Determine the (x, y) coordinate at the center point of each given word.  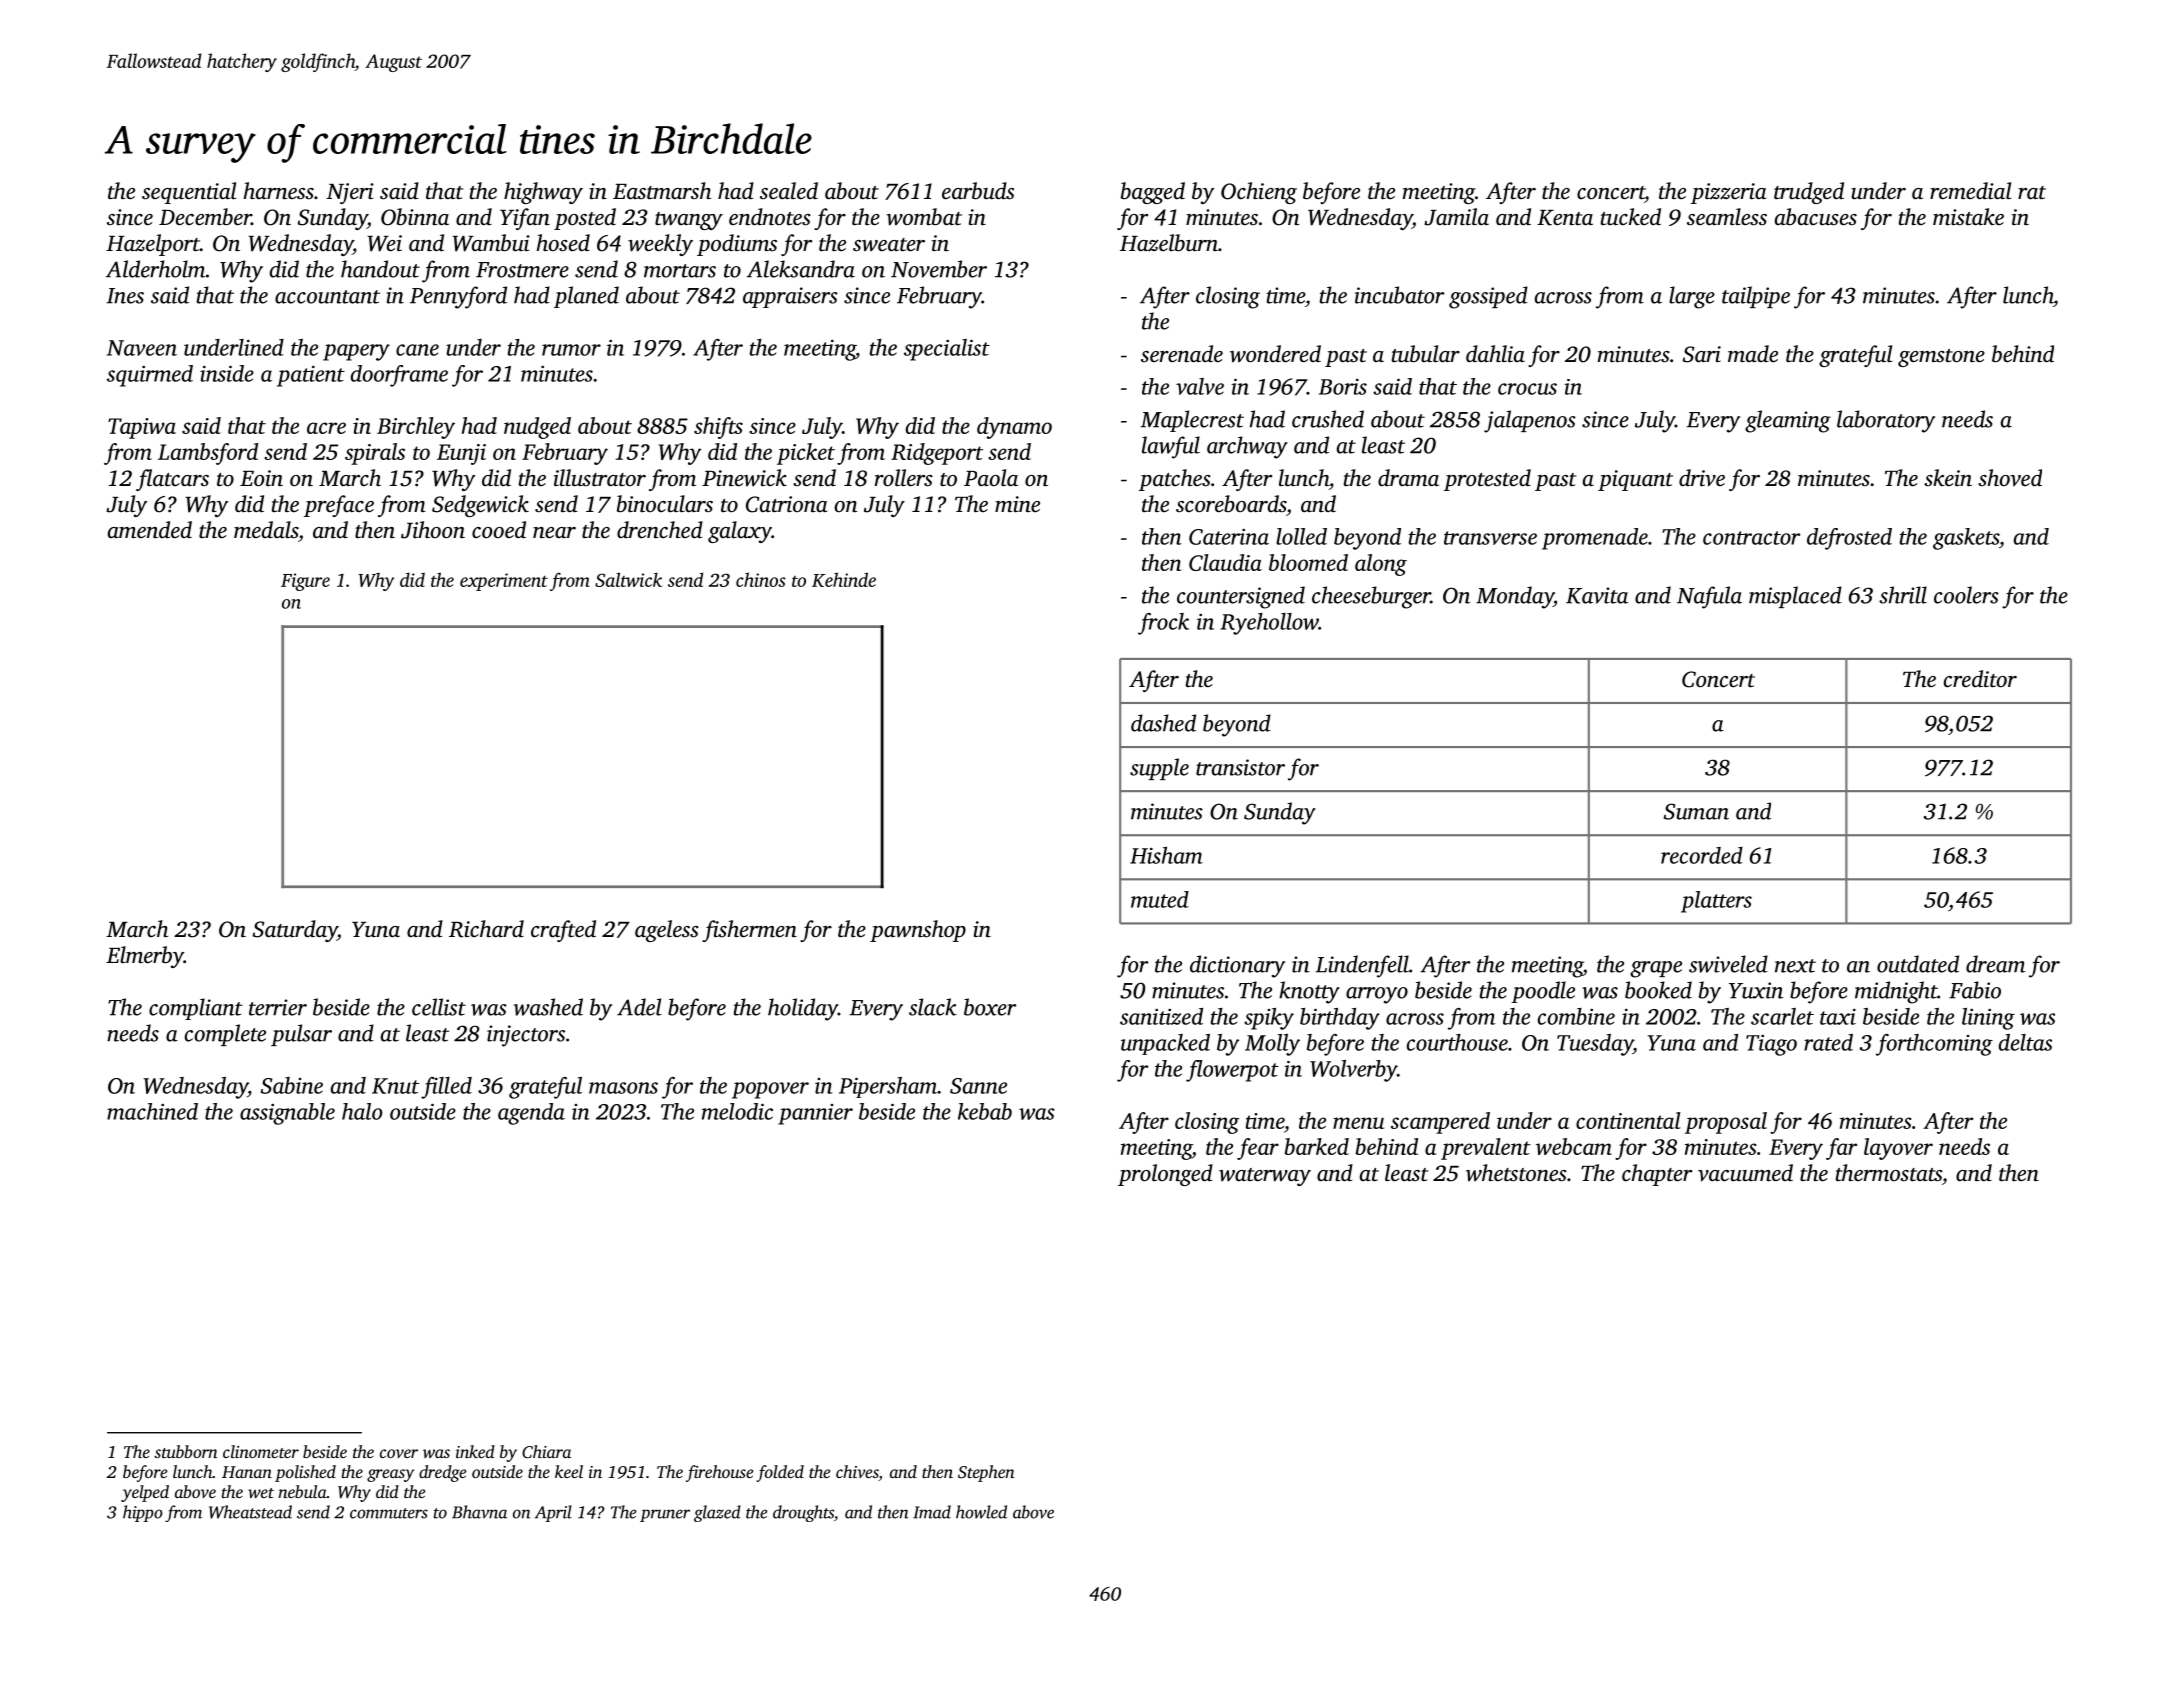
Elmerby (145, 957)
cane (417, 350)
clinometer (261, 1451)
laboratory (1886, 421)
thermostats (1889, 1173)
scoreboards (1231, 504)
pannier (815, 1114)
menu (1358, 1123)
